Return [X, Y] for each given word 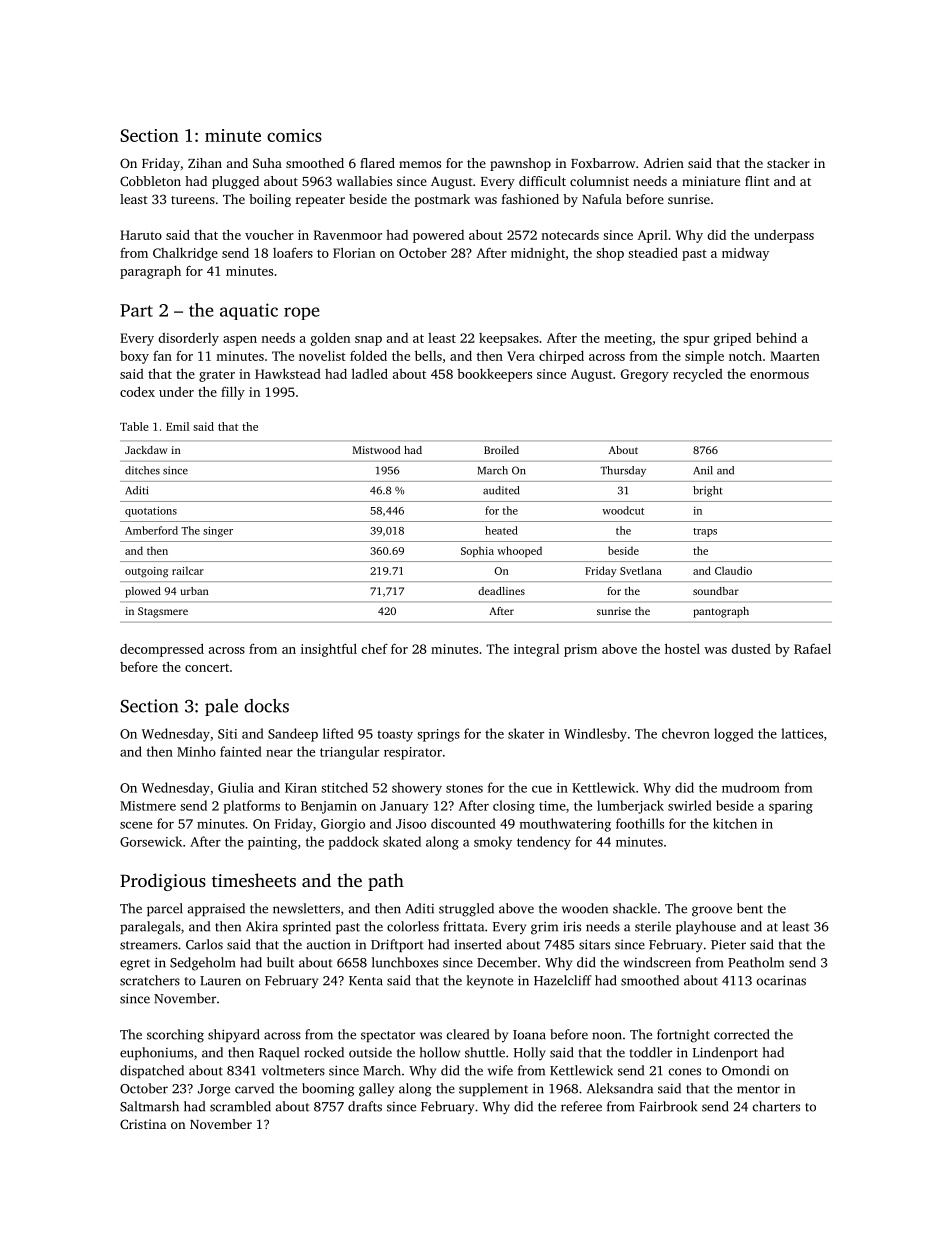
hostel [682, 648]
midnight [538, 254]
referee [581, 1106]
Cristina [143, 1124]
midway [745, 254]
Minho [196, 751]
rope [301, 313]
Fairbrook [668, 1106]
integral [536, 650]
